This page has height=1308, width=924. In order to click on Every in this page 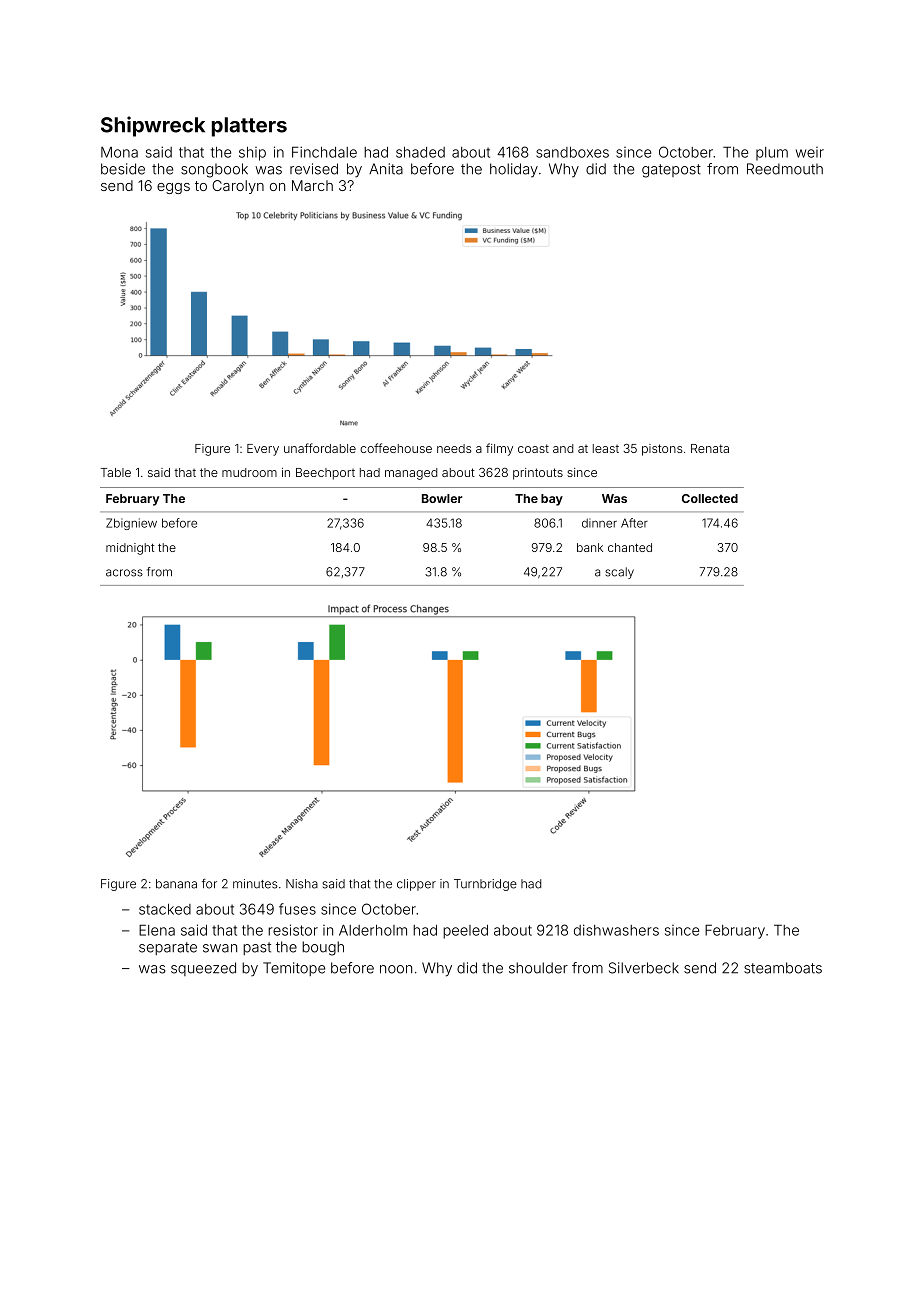, I will do `click(263, 450)`.
